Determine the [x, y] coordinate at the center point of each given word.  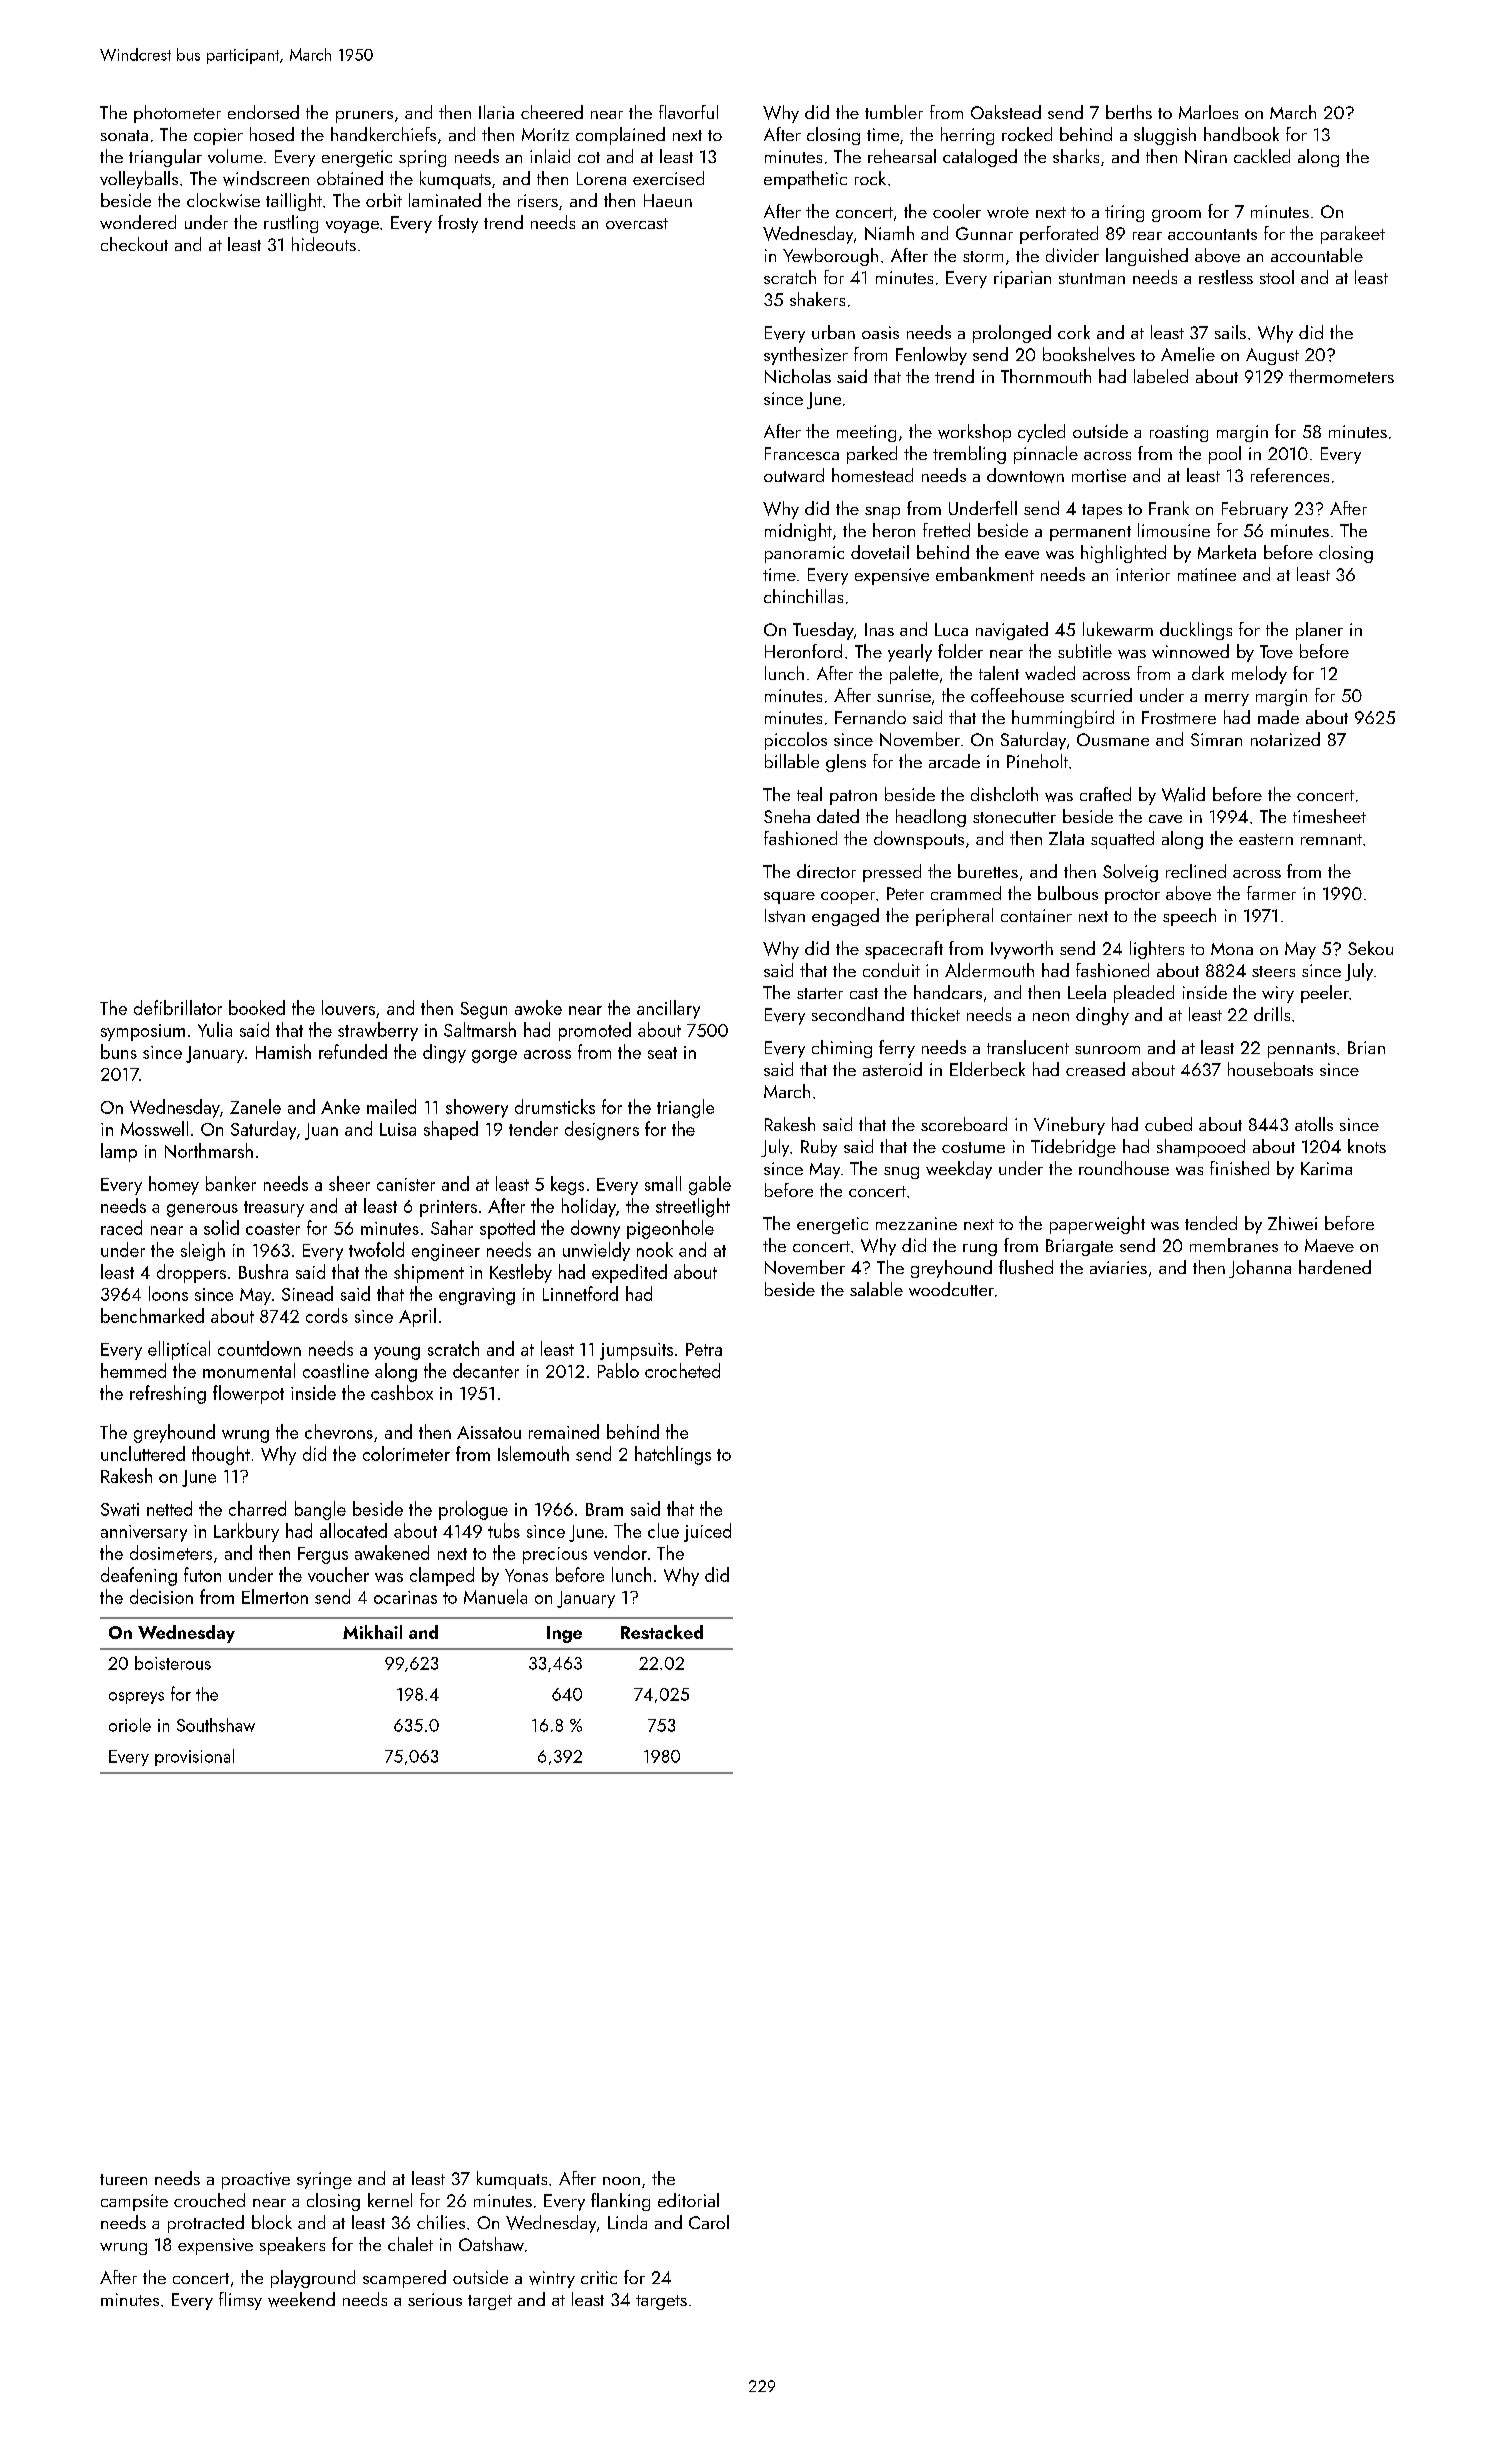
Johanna [1260, 1269]
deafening [139, 1576]
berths [1129, 112]
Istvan [785, 916]
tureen [123, 2179]
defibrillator [178, 1007]
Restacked [662, 1632]
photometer [177, 114]
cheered [552, 112]
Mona [1232, 949]
